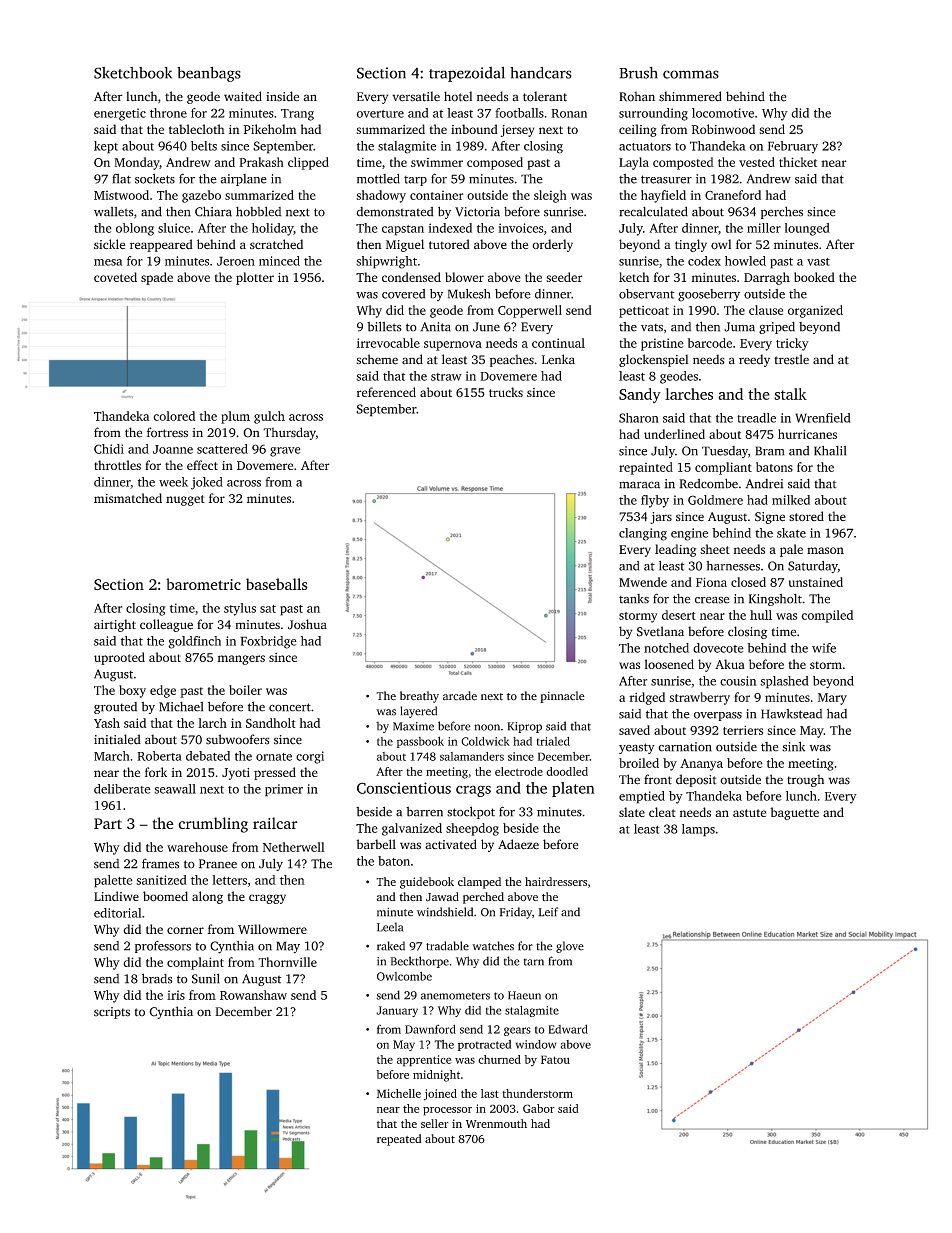  What do you see at coordinates (270, 129) in the screenshot?
I see `Pikeholm` at bounding box center [270, 129].
